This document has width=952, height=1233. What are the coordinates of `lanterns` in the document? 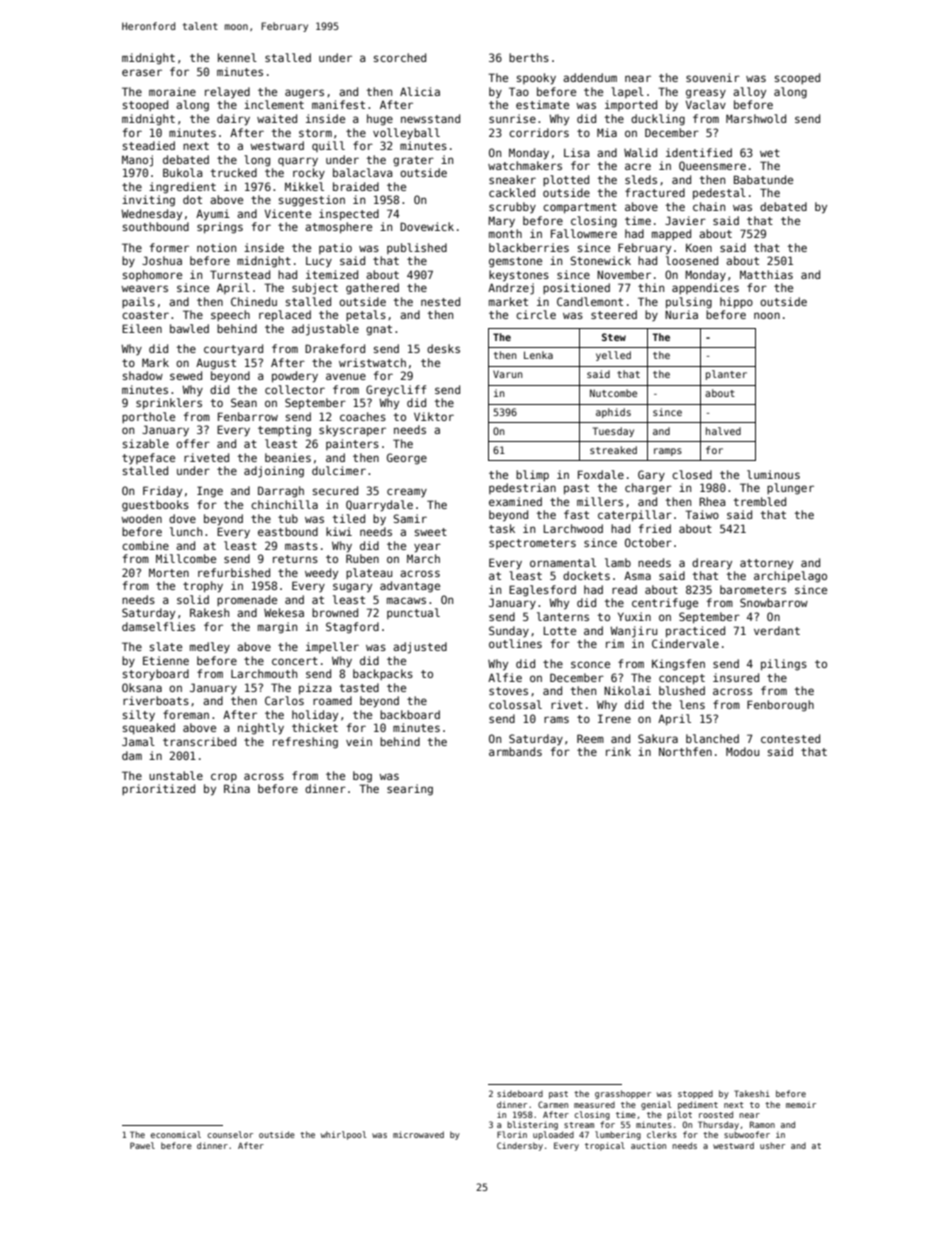 It's located at (563, 616).
